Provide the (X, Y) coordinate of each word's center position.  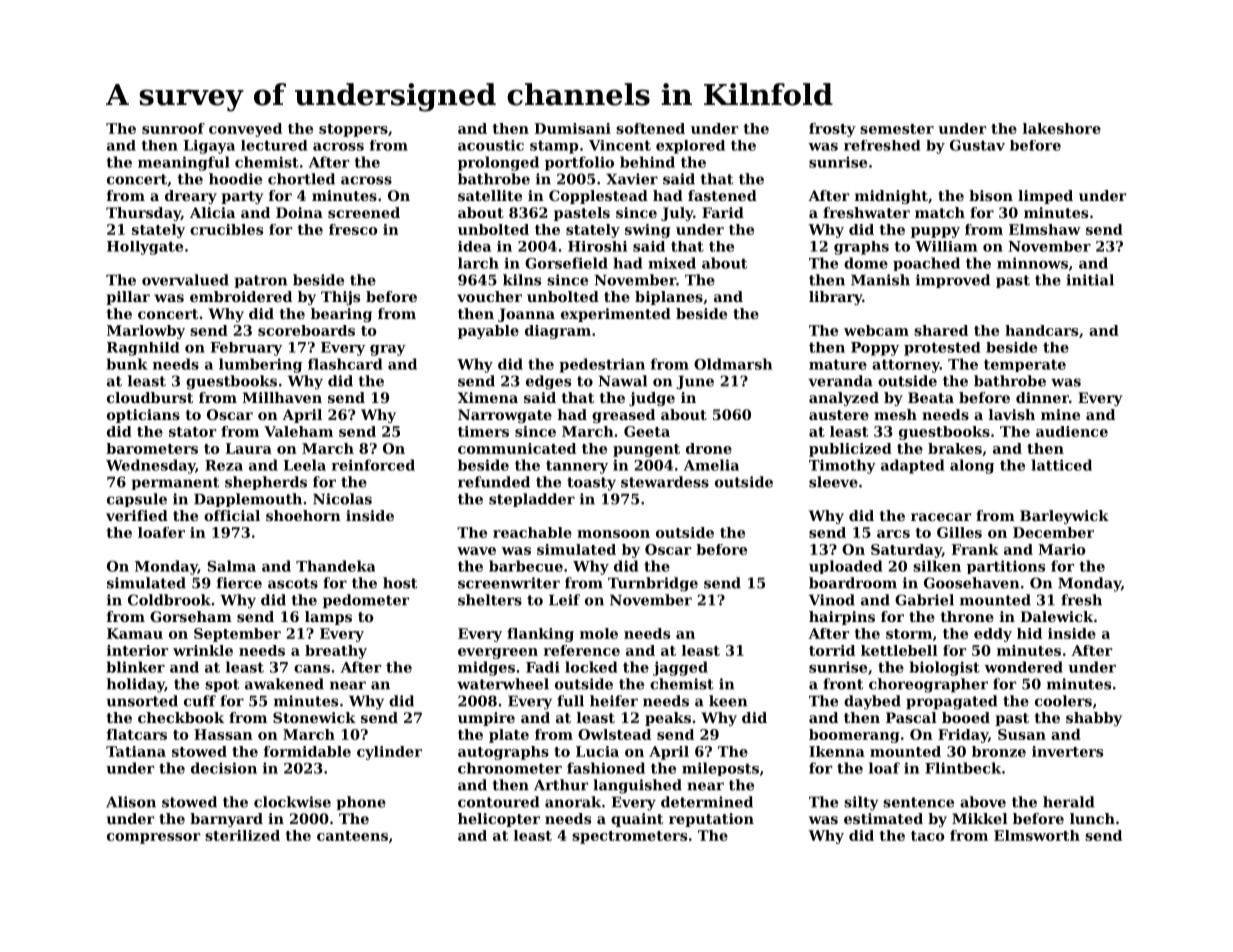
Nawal (623, 381)
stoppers (353, 130)
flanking (540, 635)
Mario (1061, 549)
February (246, 349)
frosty (832, 130)
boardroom (853, 583)
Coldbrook (169, 600)
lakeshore (1062, 128)
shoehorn (303, 515)
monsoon (613, 534)
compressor (153, 838)
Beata (931, 397)
